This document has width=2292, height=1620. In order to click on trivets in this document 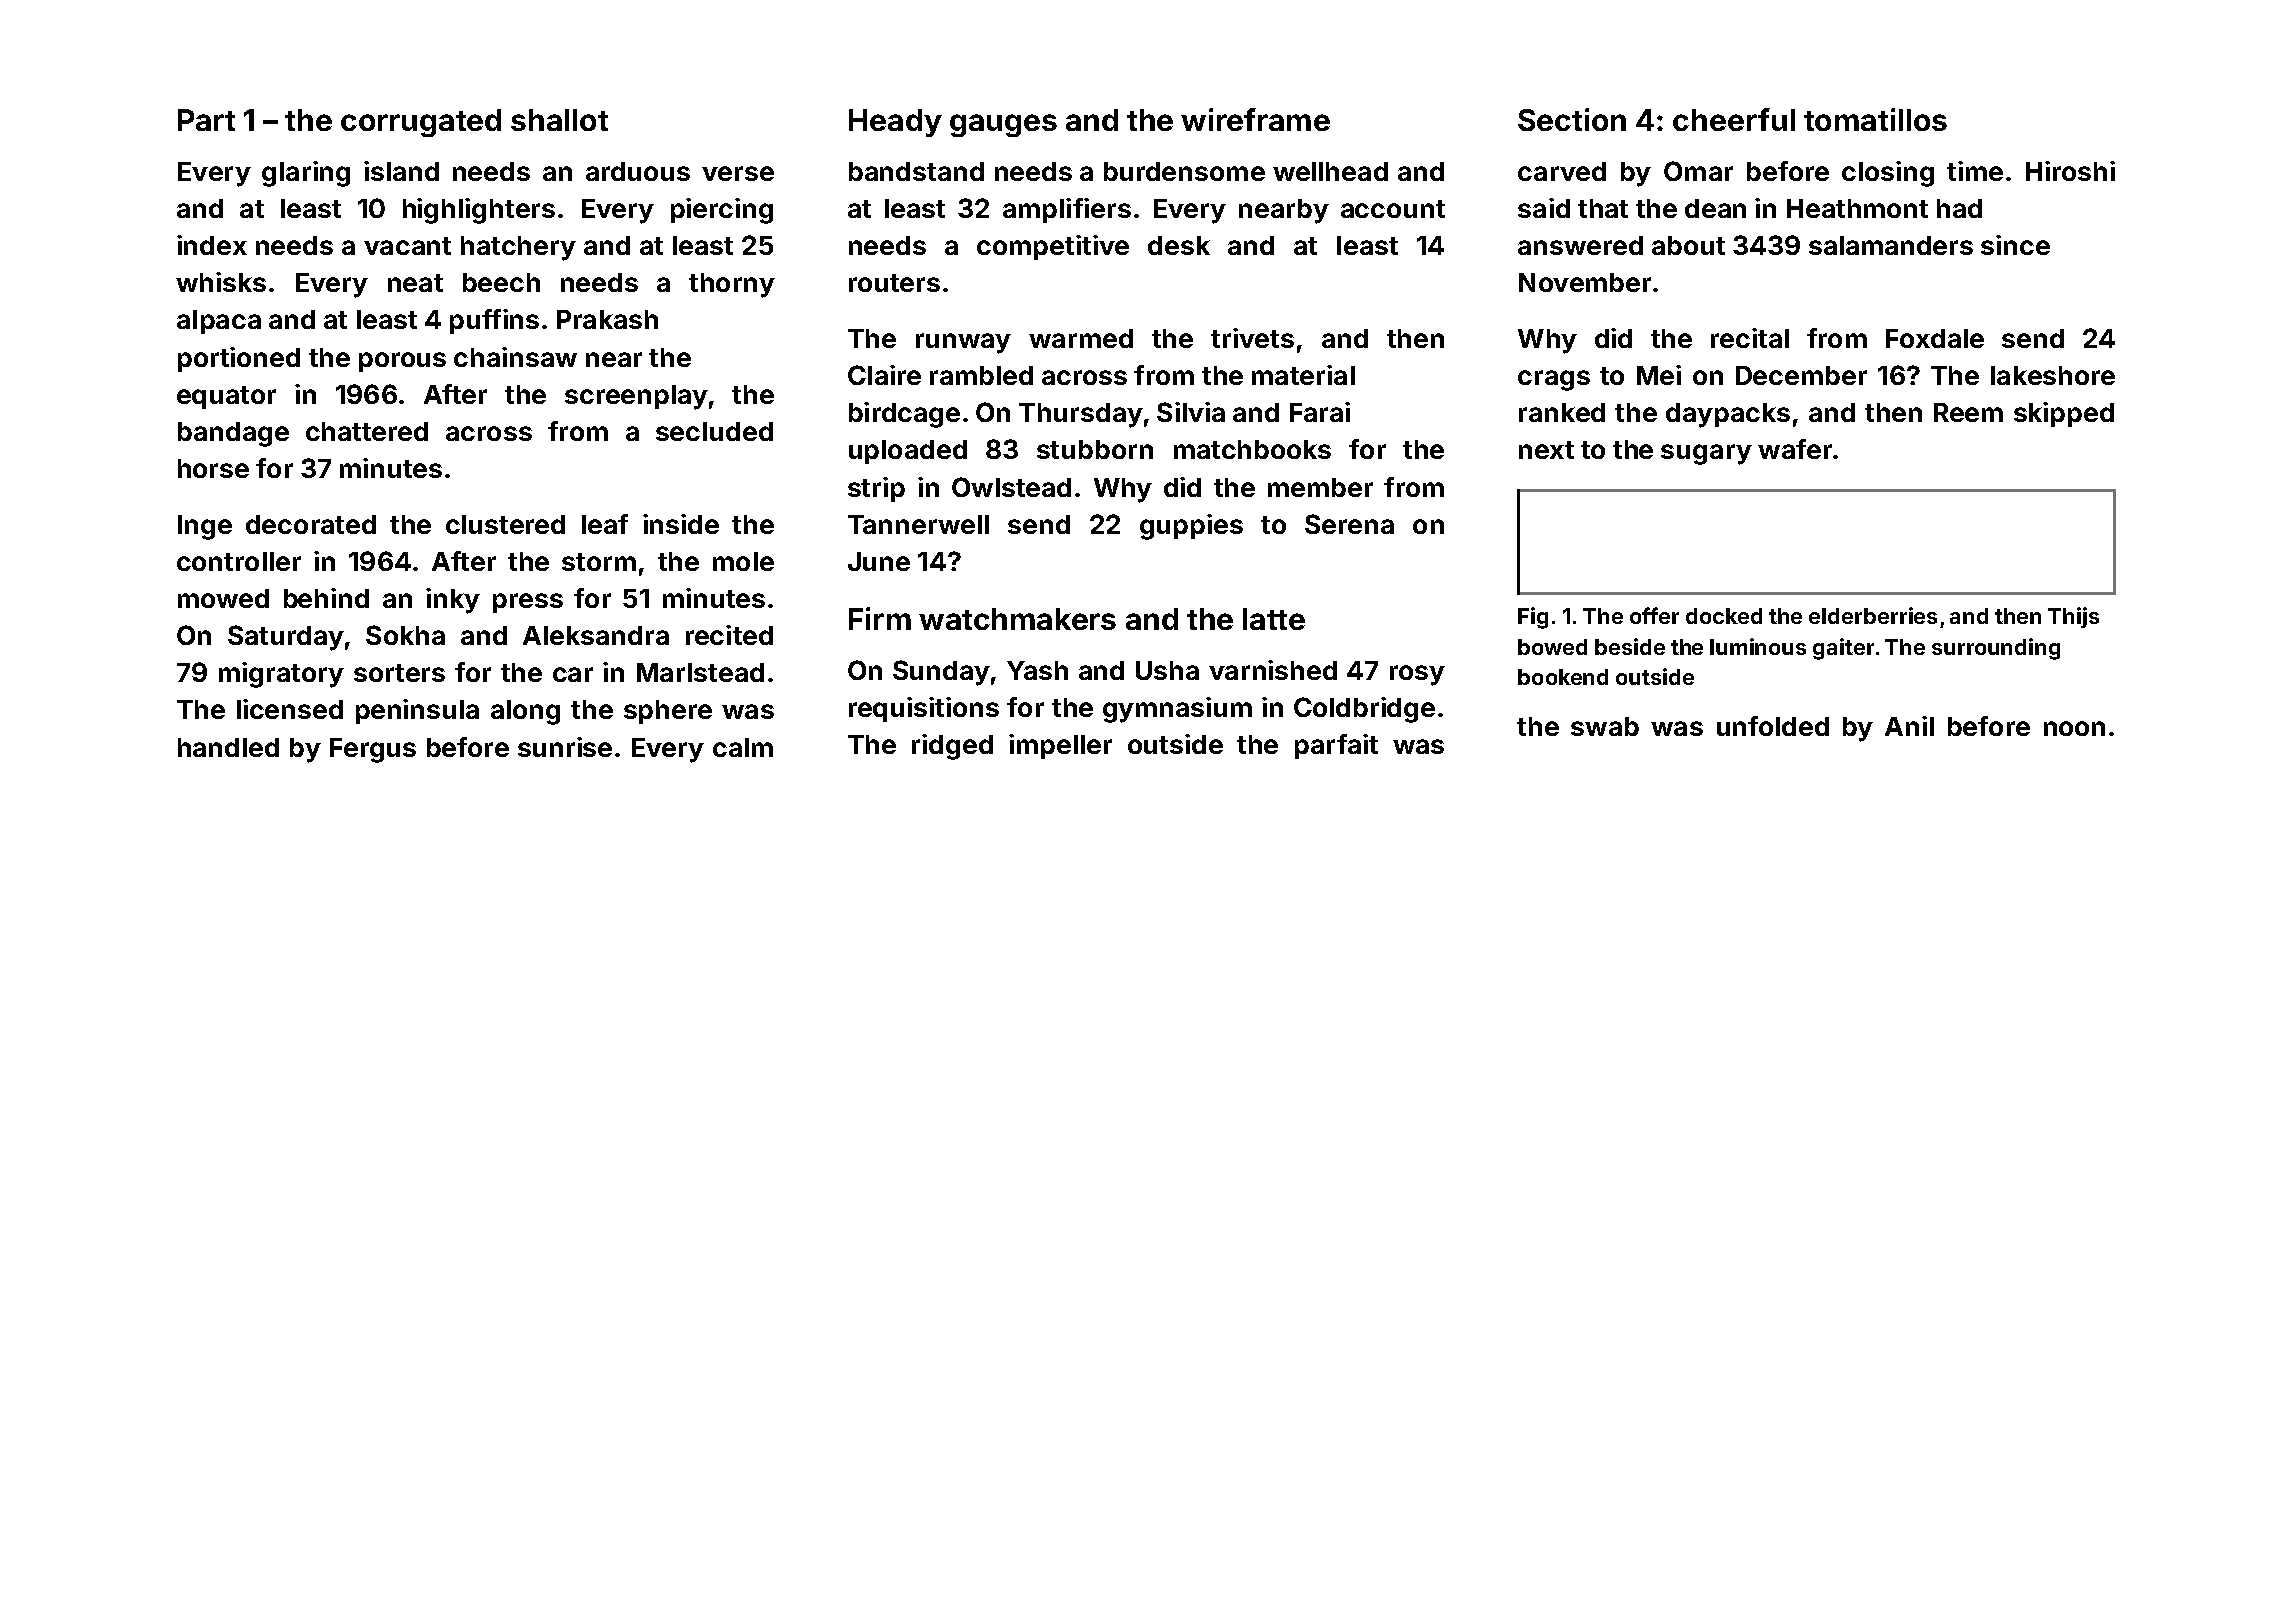, I will do `click(1252, 338)`.
